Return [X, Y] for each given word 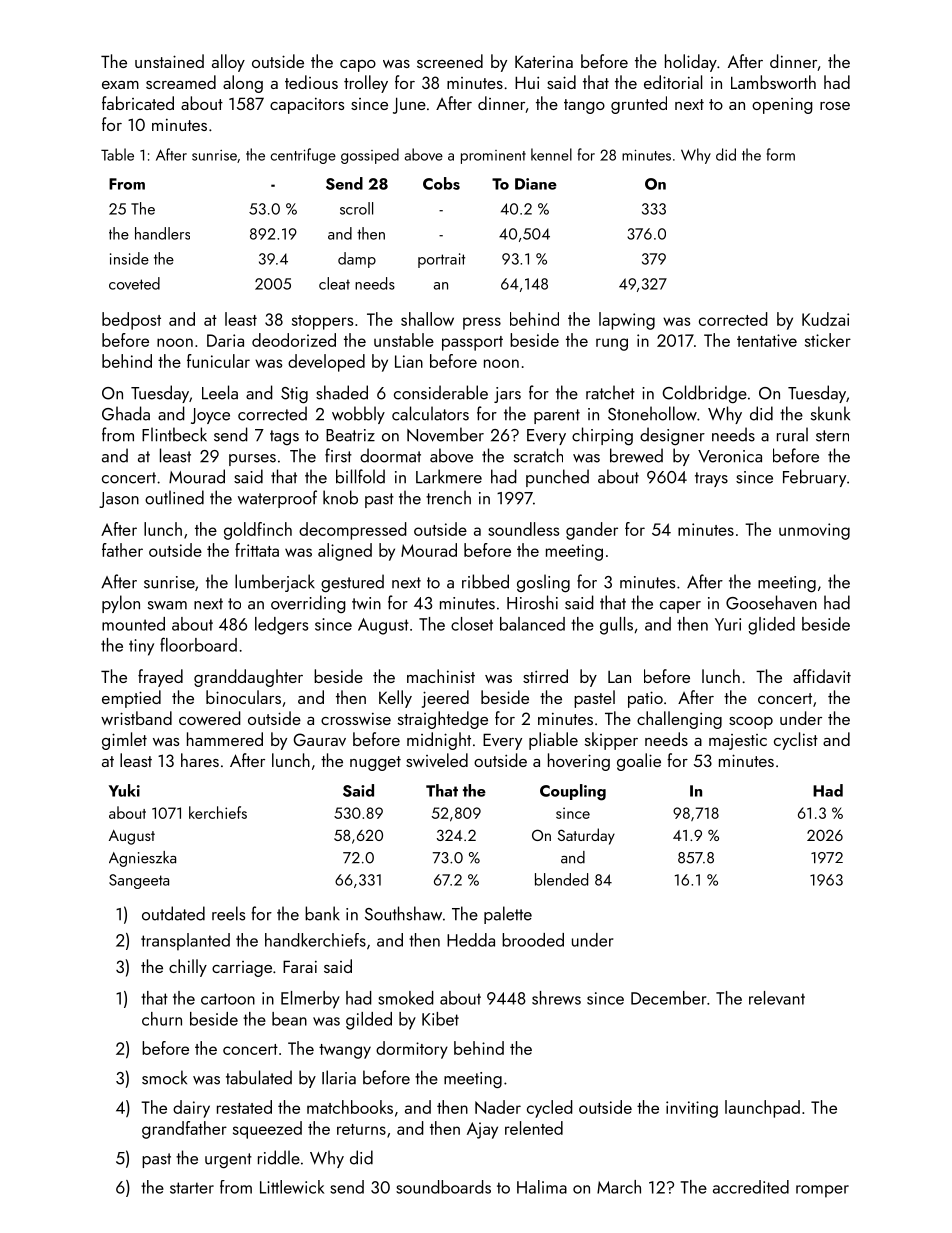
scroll [356, 208]
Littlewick [292, 1187]
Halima [542, 1187]
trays [711, 479]
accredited [751, 1187]
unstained [169, 61]
